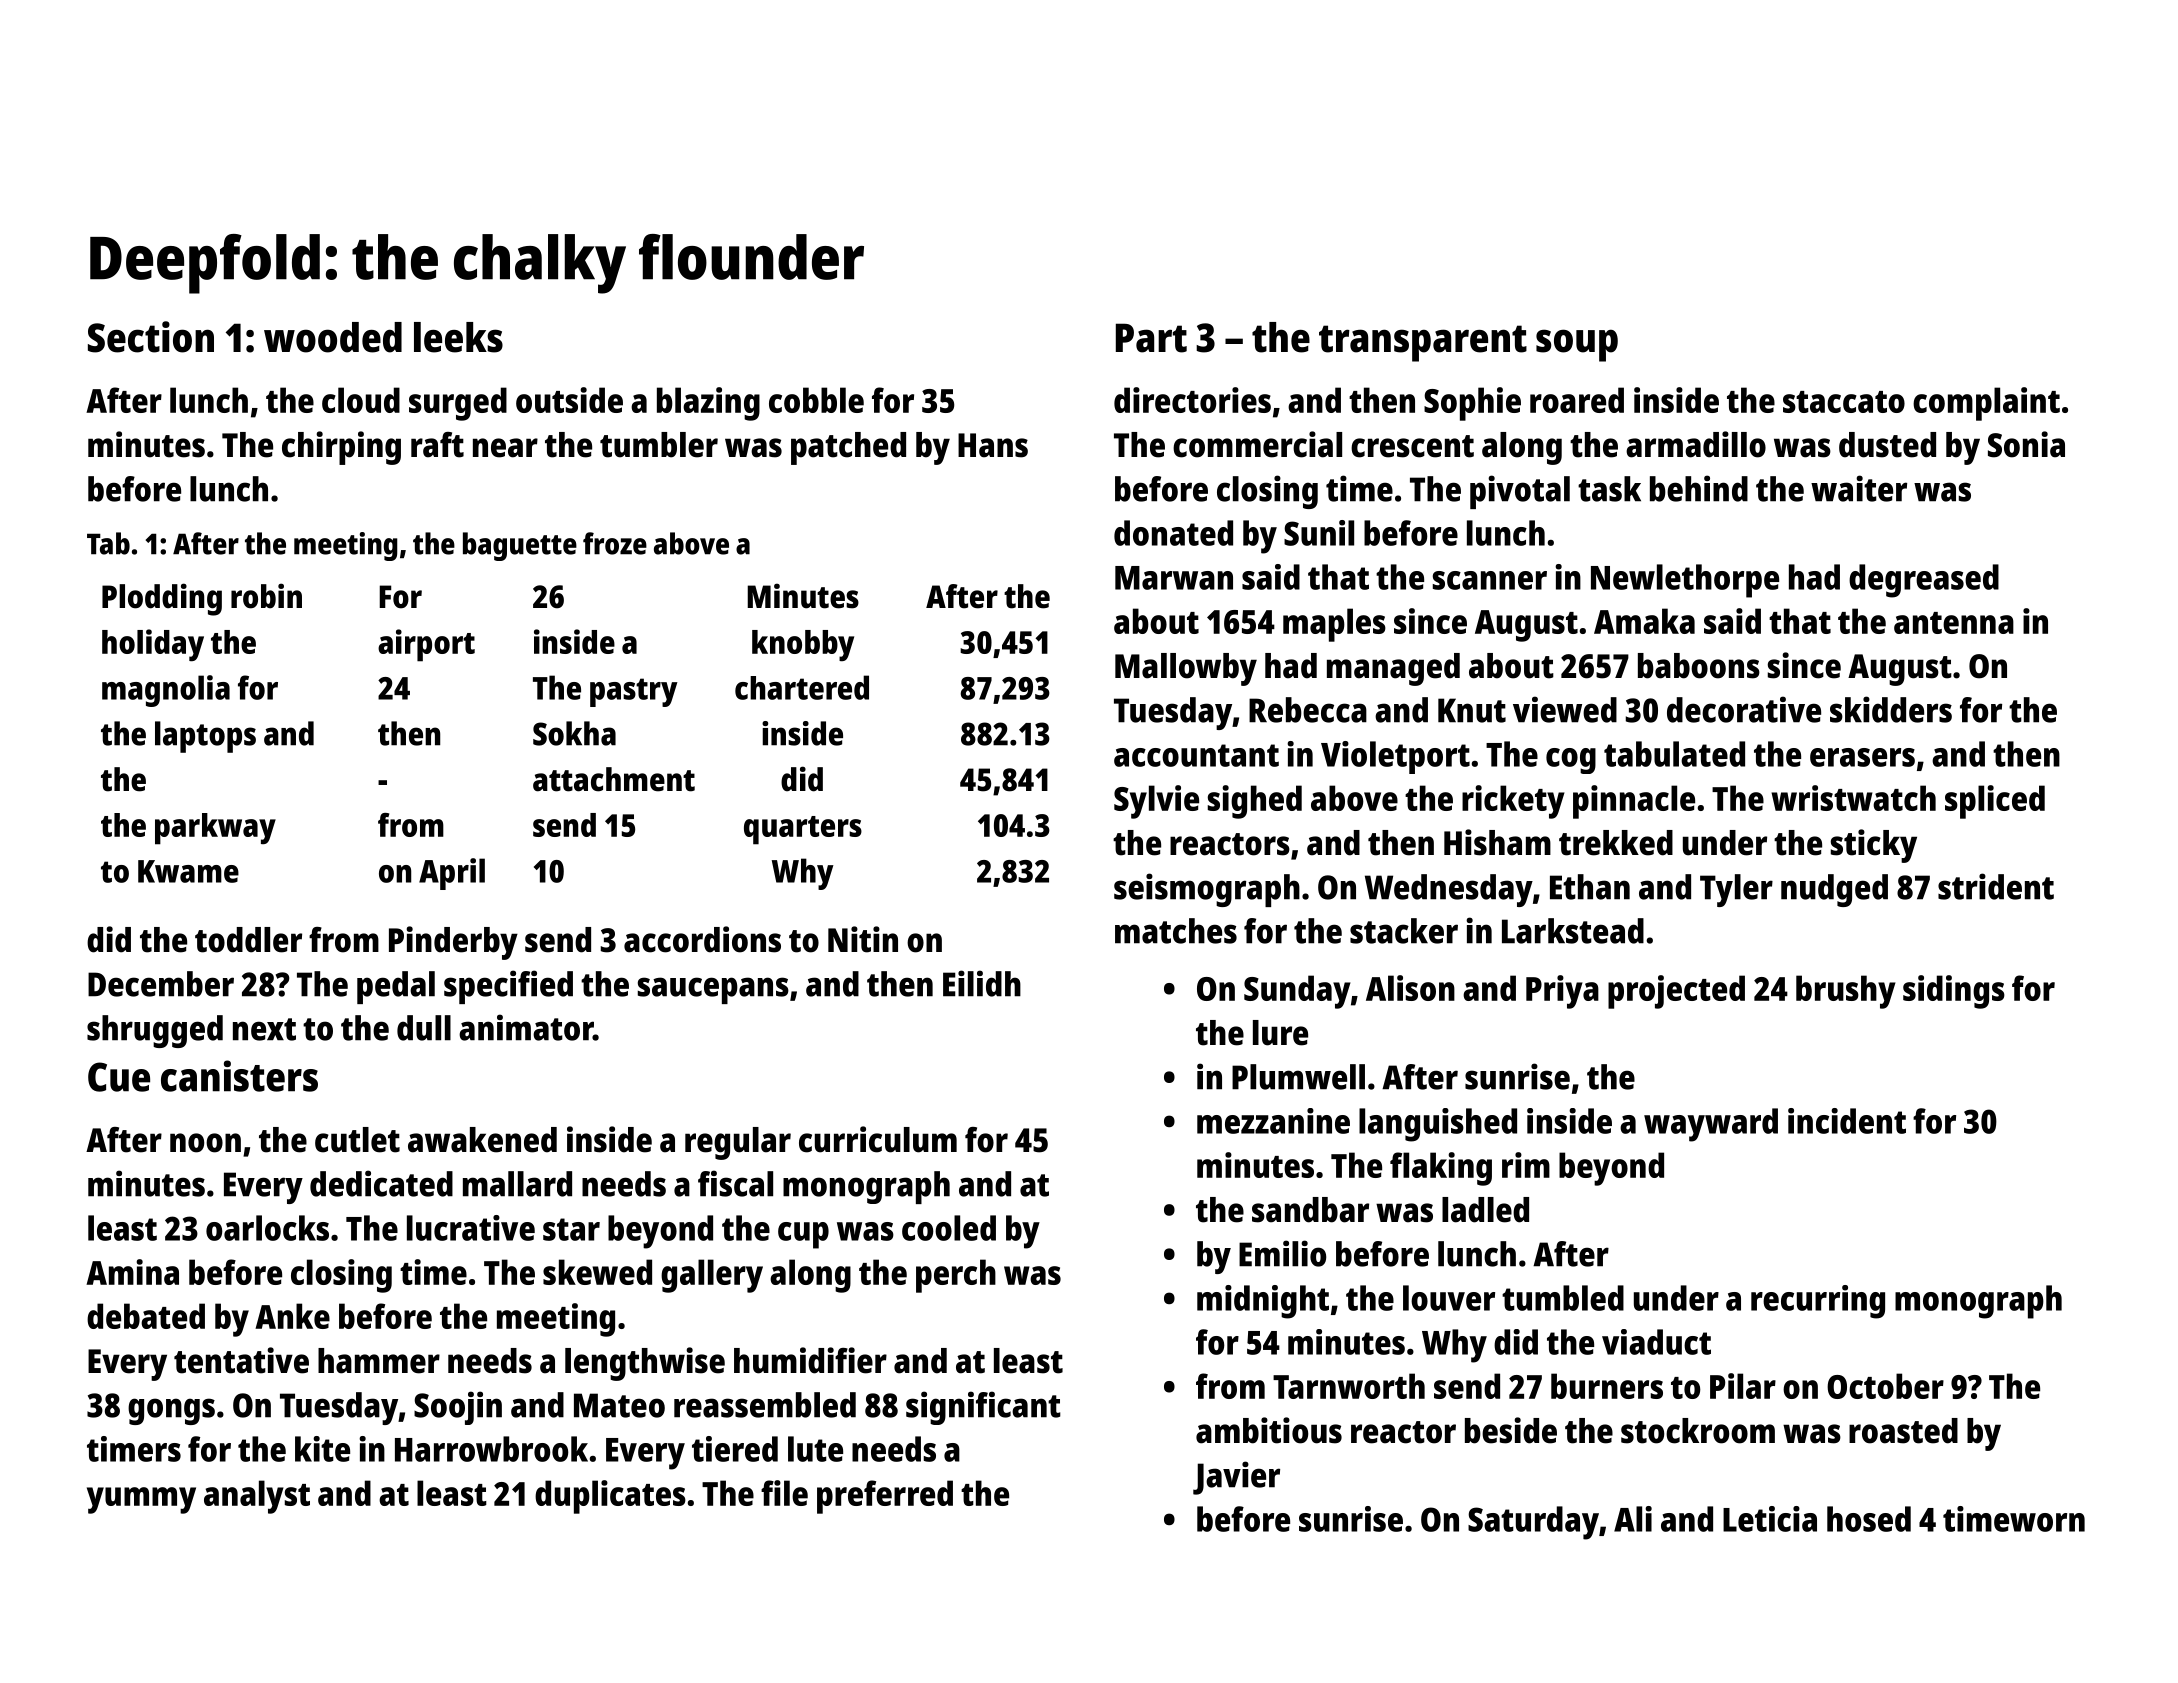 The height and width of the screenshot is (1683, 2178). What do you see at coordinates (1847, 1121) in the screenshot?
I see `incident` at bounding box center [1847, 1121].
